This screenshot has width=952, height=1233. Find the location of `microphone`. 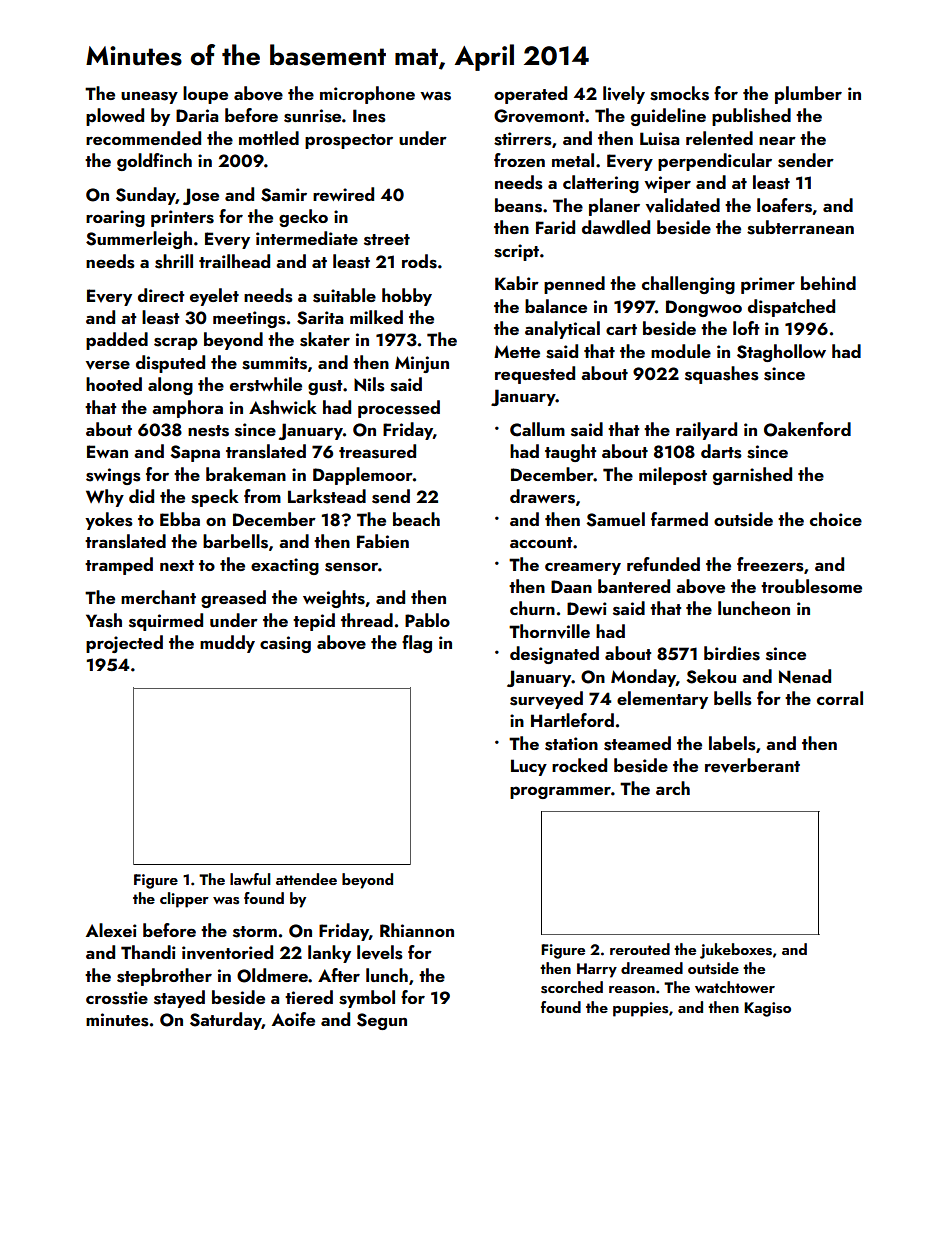

microphone is located at coordinates (367, 95).
